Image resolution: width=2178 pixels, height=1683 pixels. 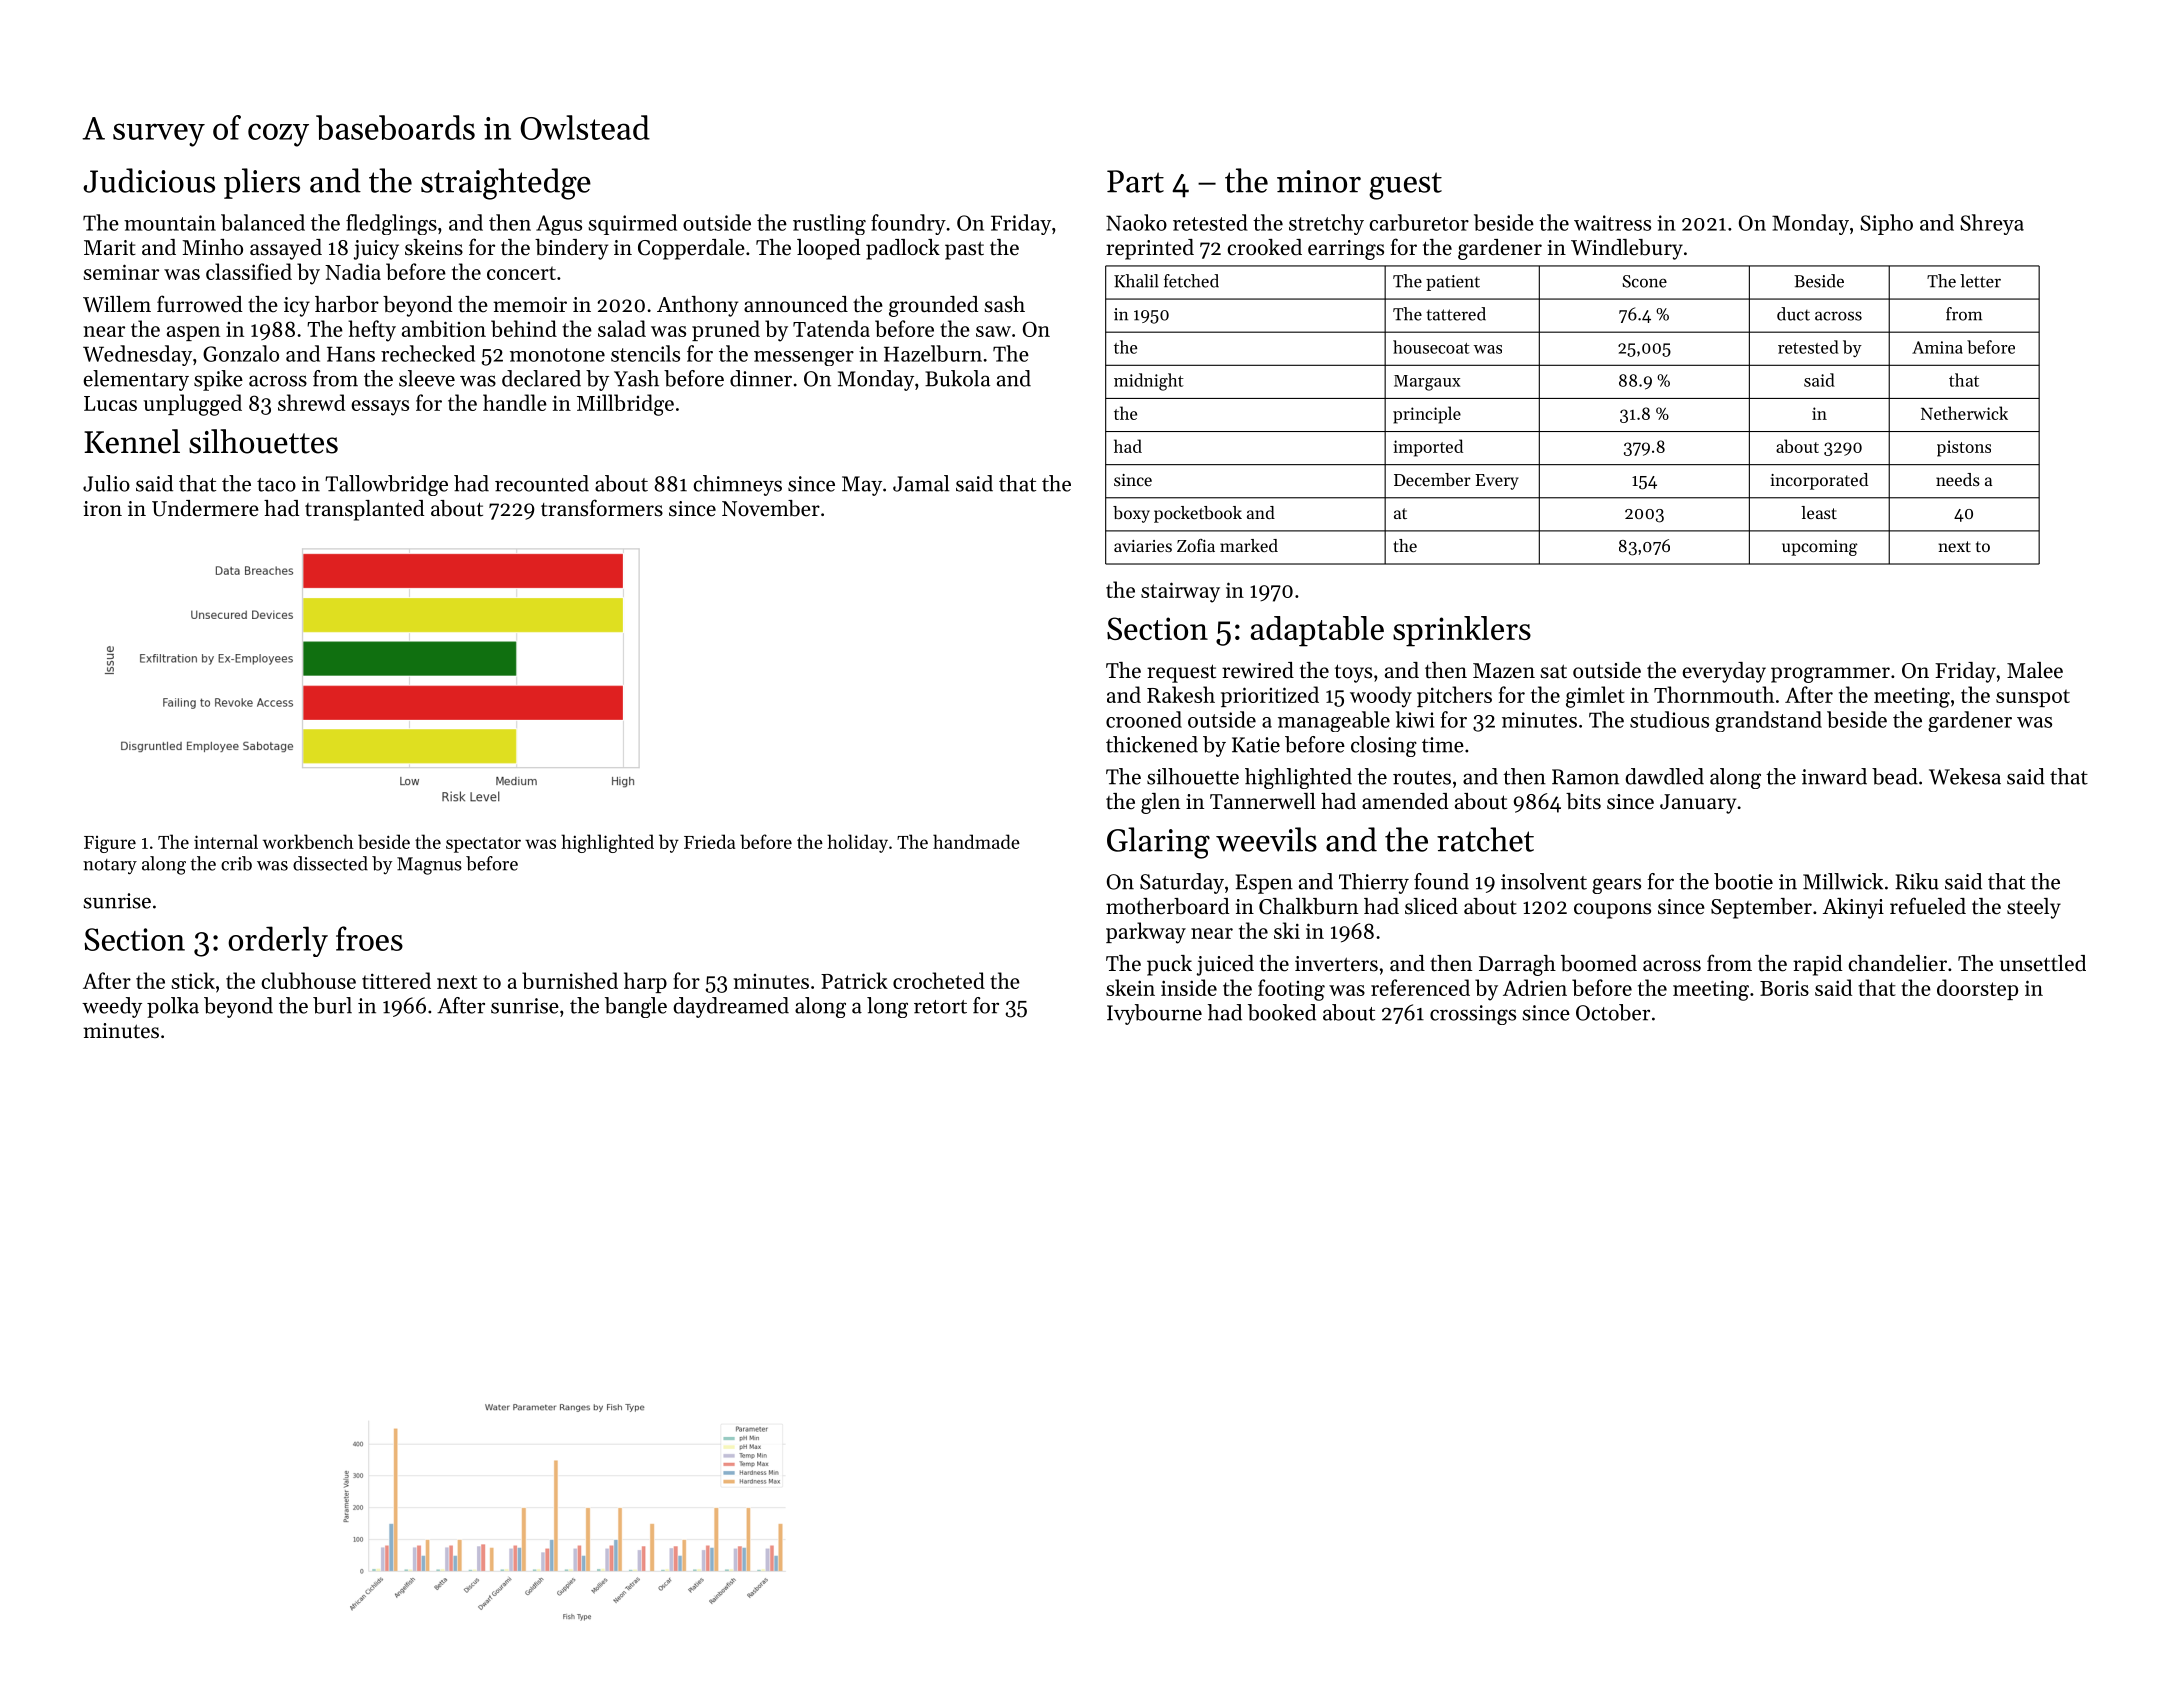 I want to click on rustling, so click(x=829, y=224).
